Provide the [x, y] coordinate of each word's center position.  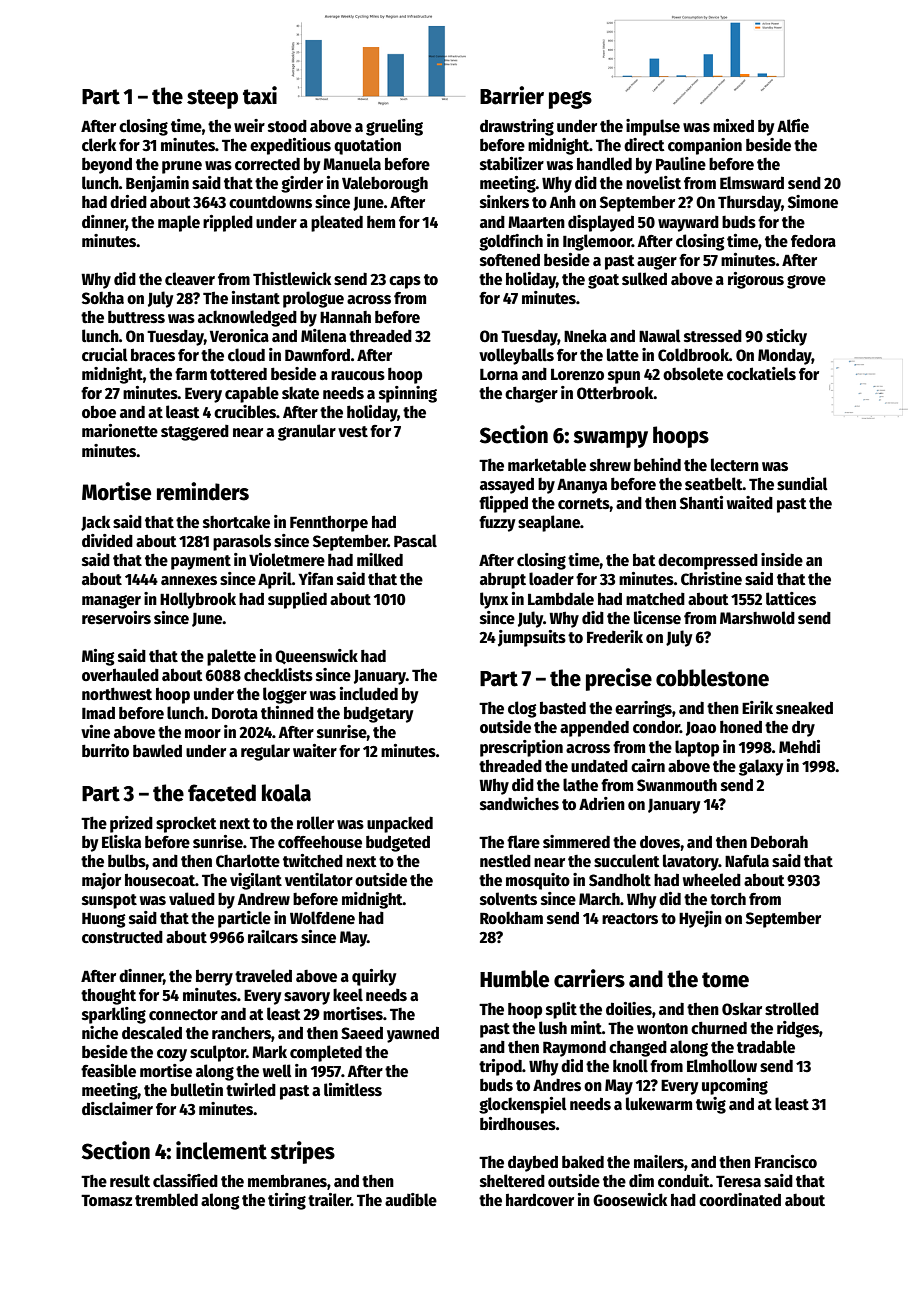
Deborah [779, 842]
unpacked [400, 824]
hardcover [540, 1199]
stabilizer [512, 164]
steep [212, 99]
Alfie [793, 125]
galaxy [761, 767]
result [130, 1180]
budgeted [398, 843]
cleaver [190, 279]
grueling [394, 127]
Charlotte [248, 860]
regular [265, 752]
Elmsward [752, 182]
